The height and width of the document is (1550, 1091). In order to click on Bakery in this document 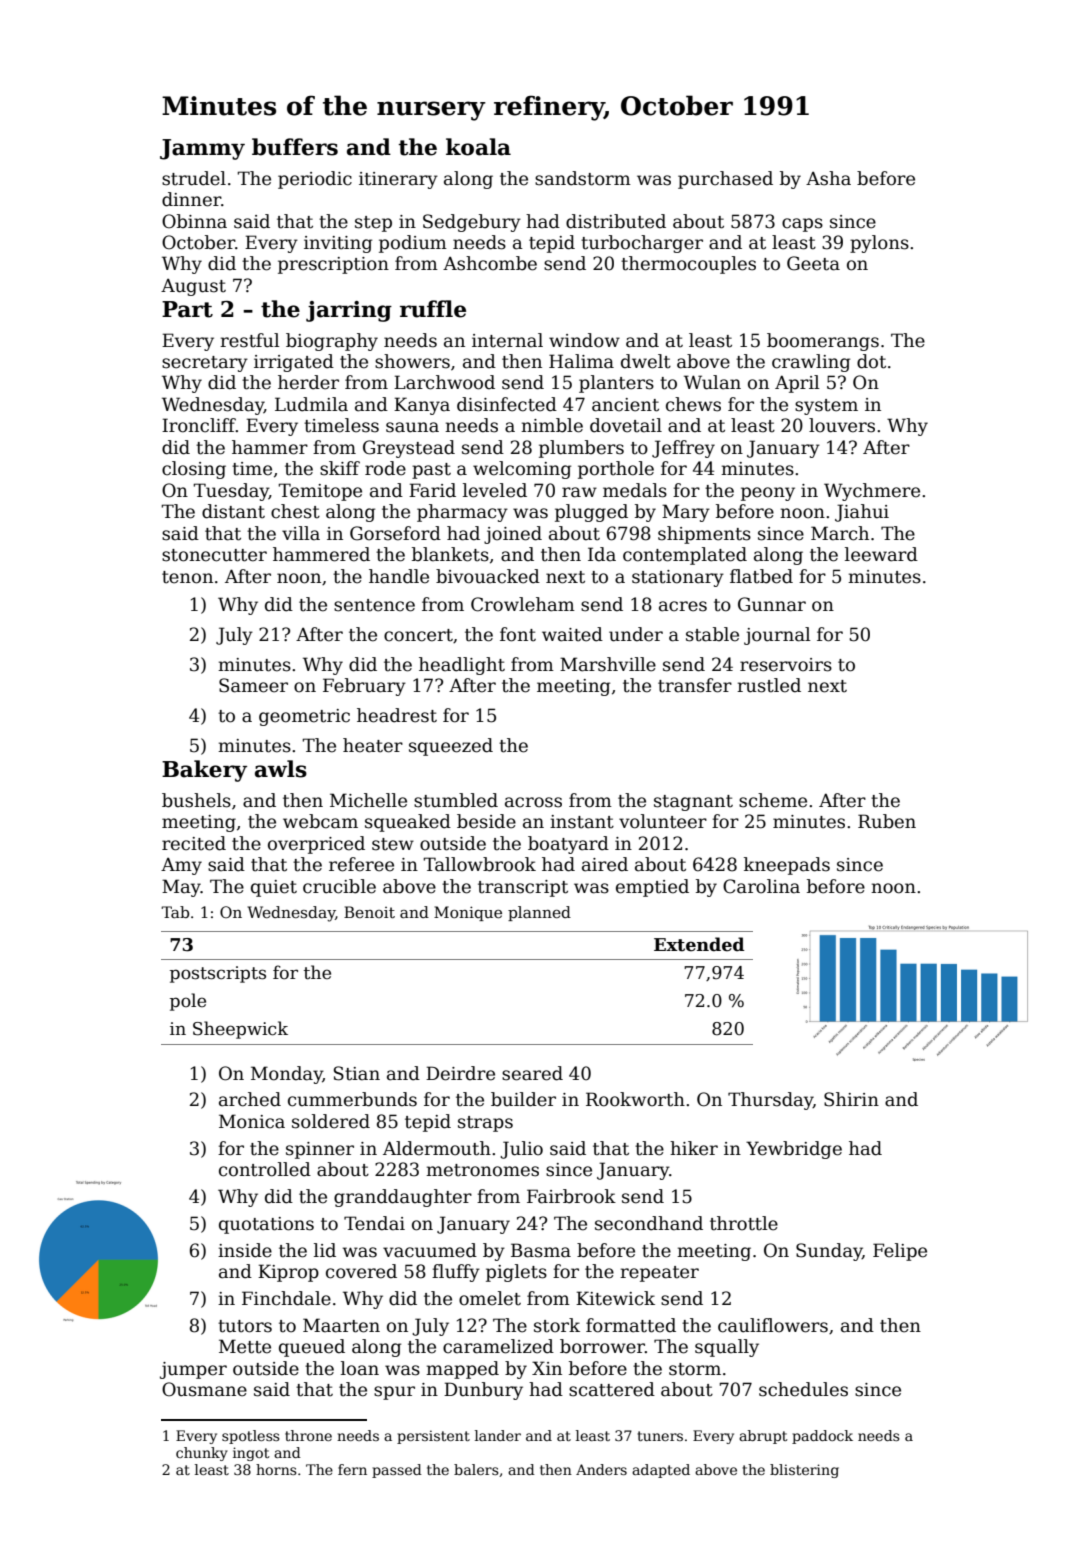, I will do `click(204, 771)`.
